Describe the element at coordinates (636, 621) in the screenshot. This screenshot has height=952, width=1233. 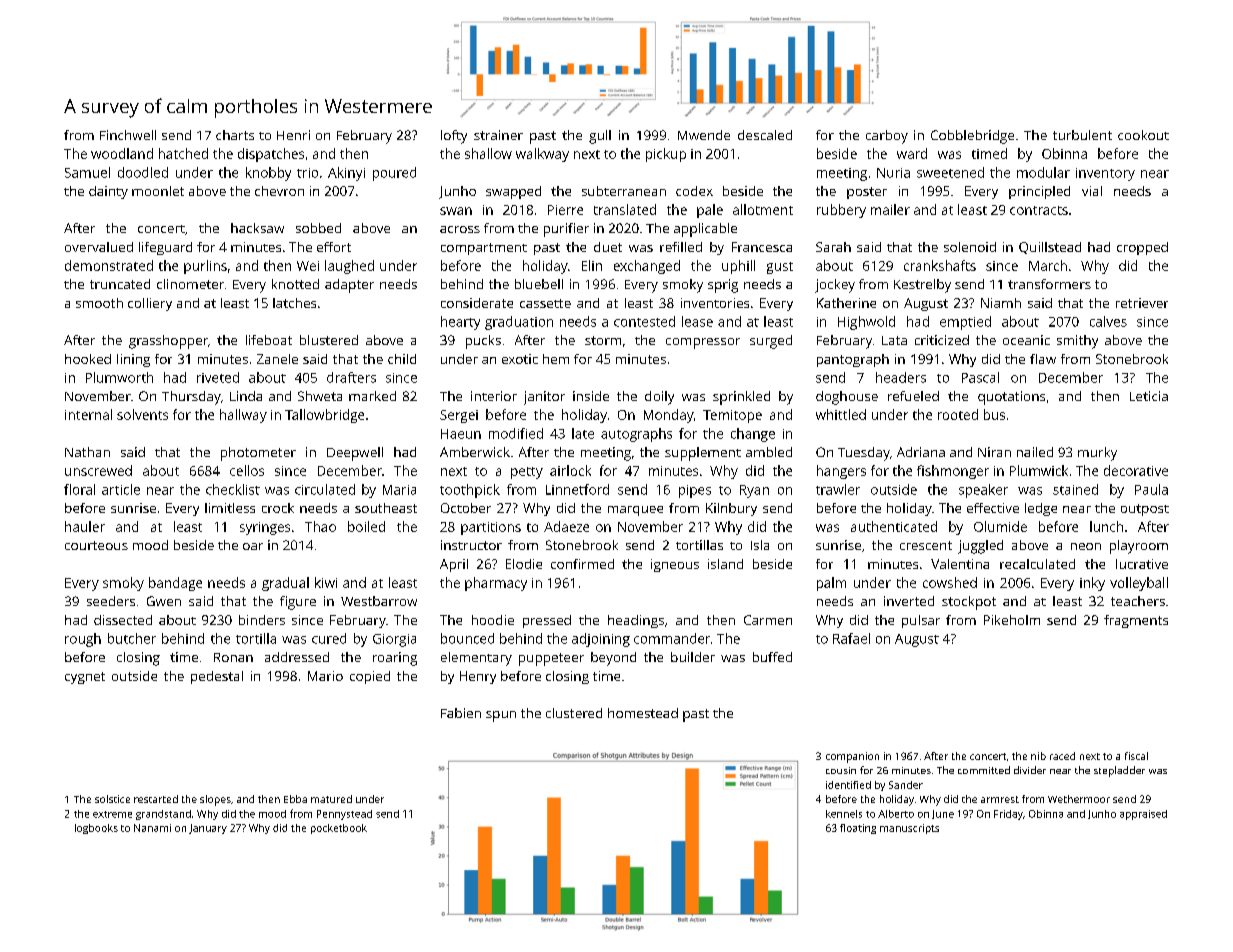
I see `headings` at that location.
